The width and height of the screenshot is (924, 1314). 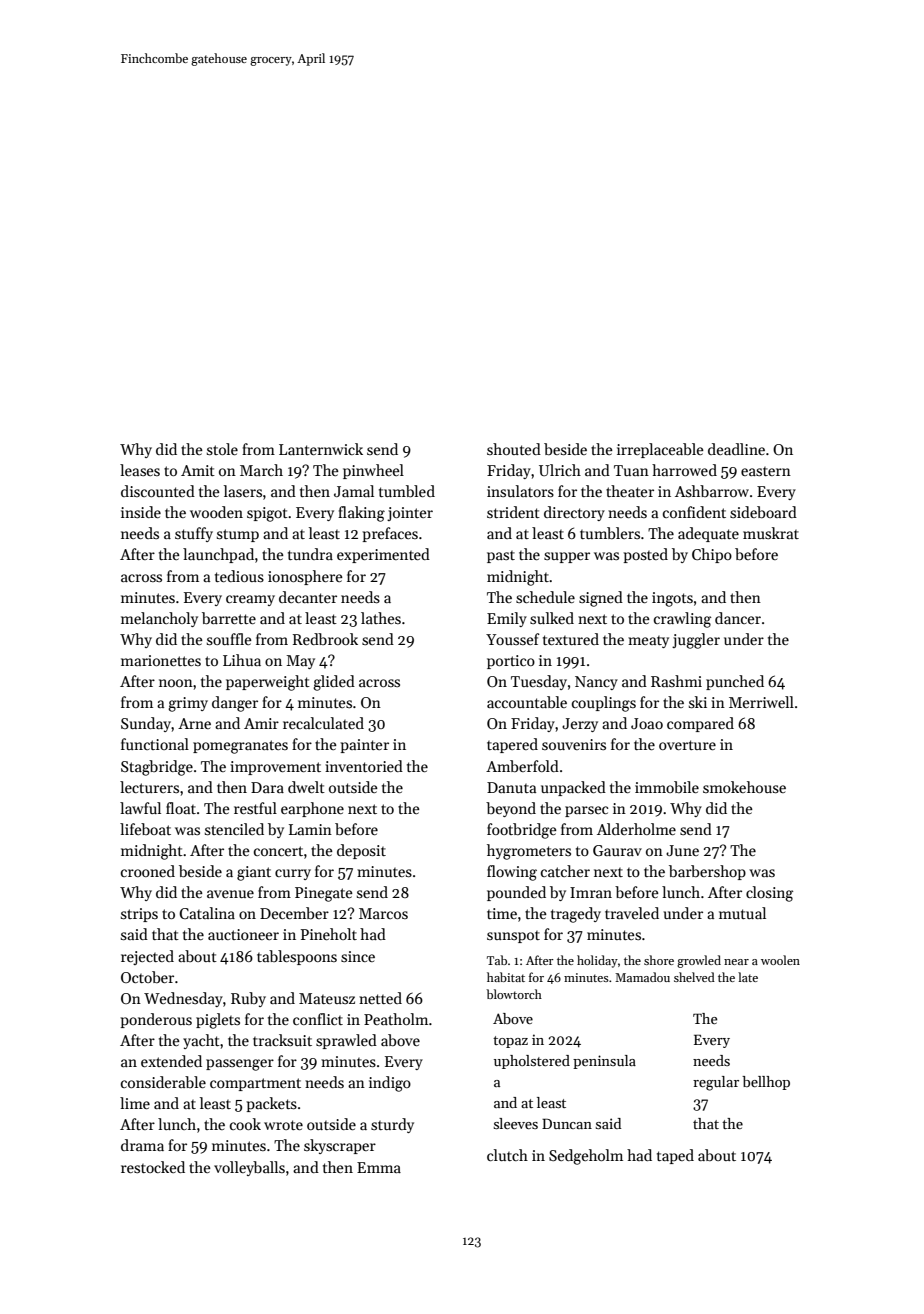 I want to click on Lanternwick, so click(x=321, y=449).
